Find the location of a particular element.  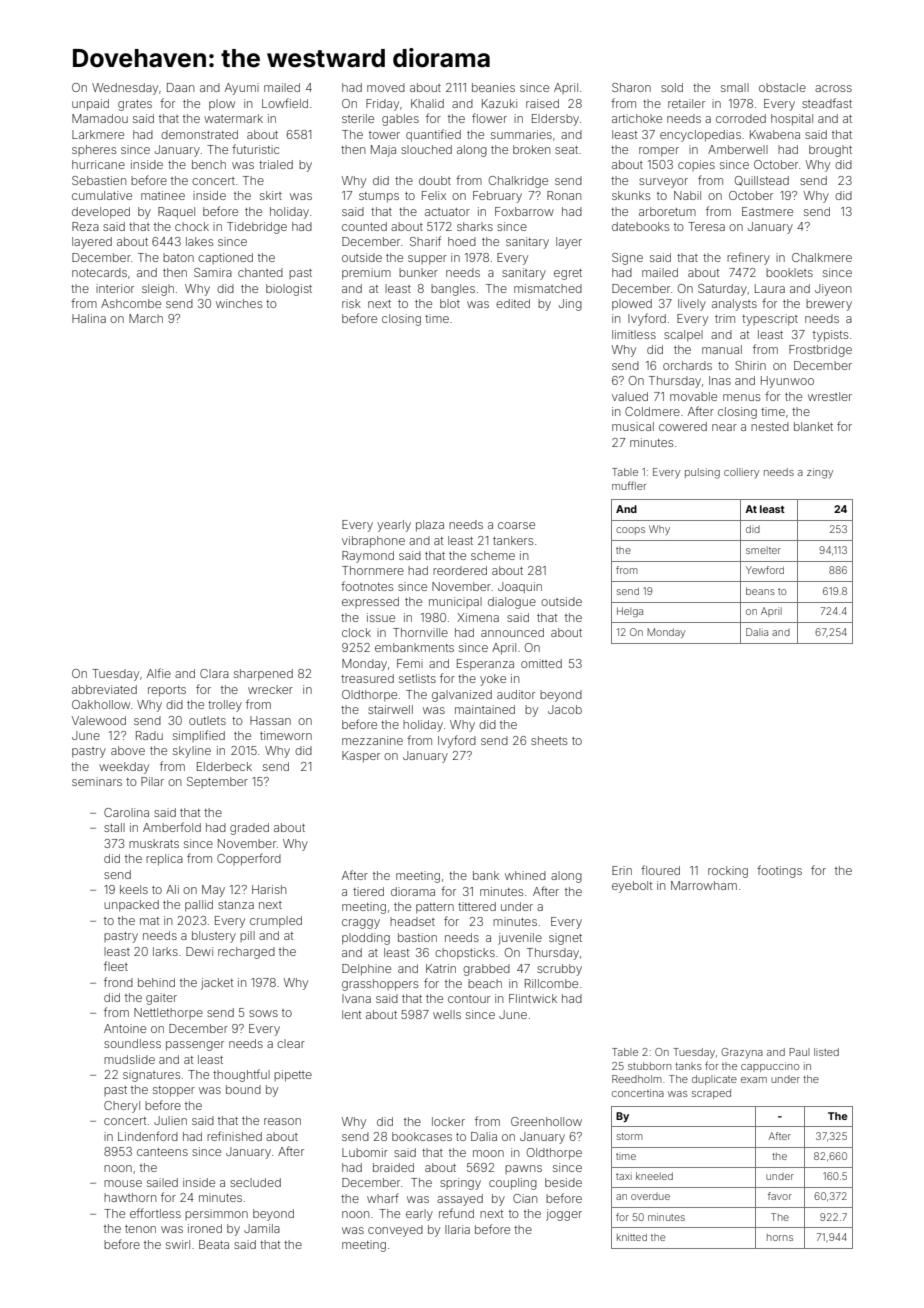

craggy is located at coordinates (361, 924).
